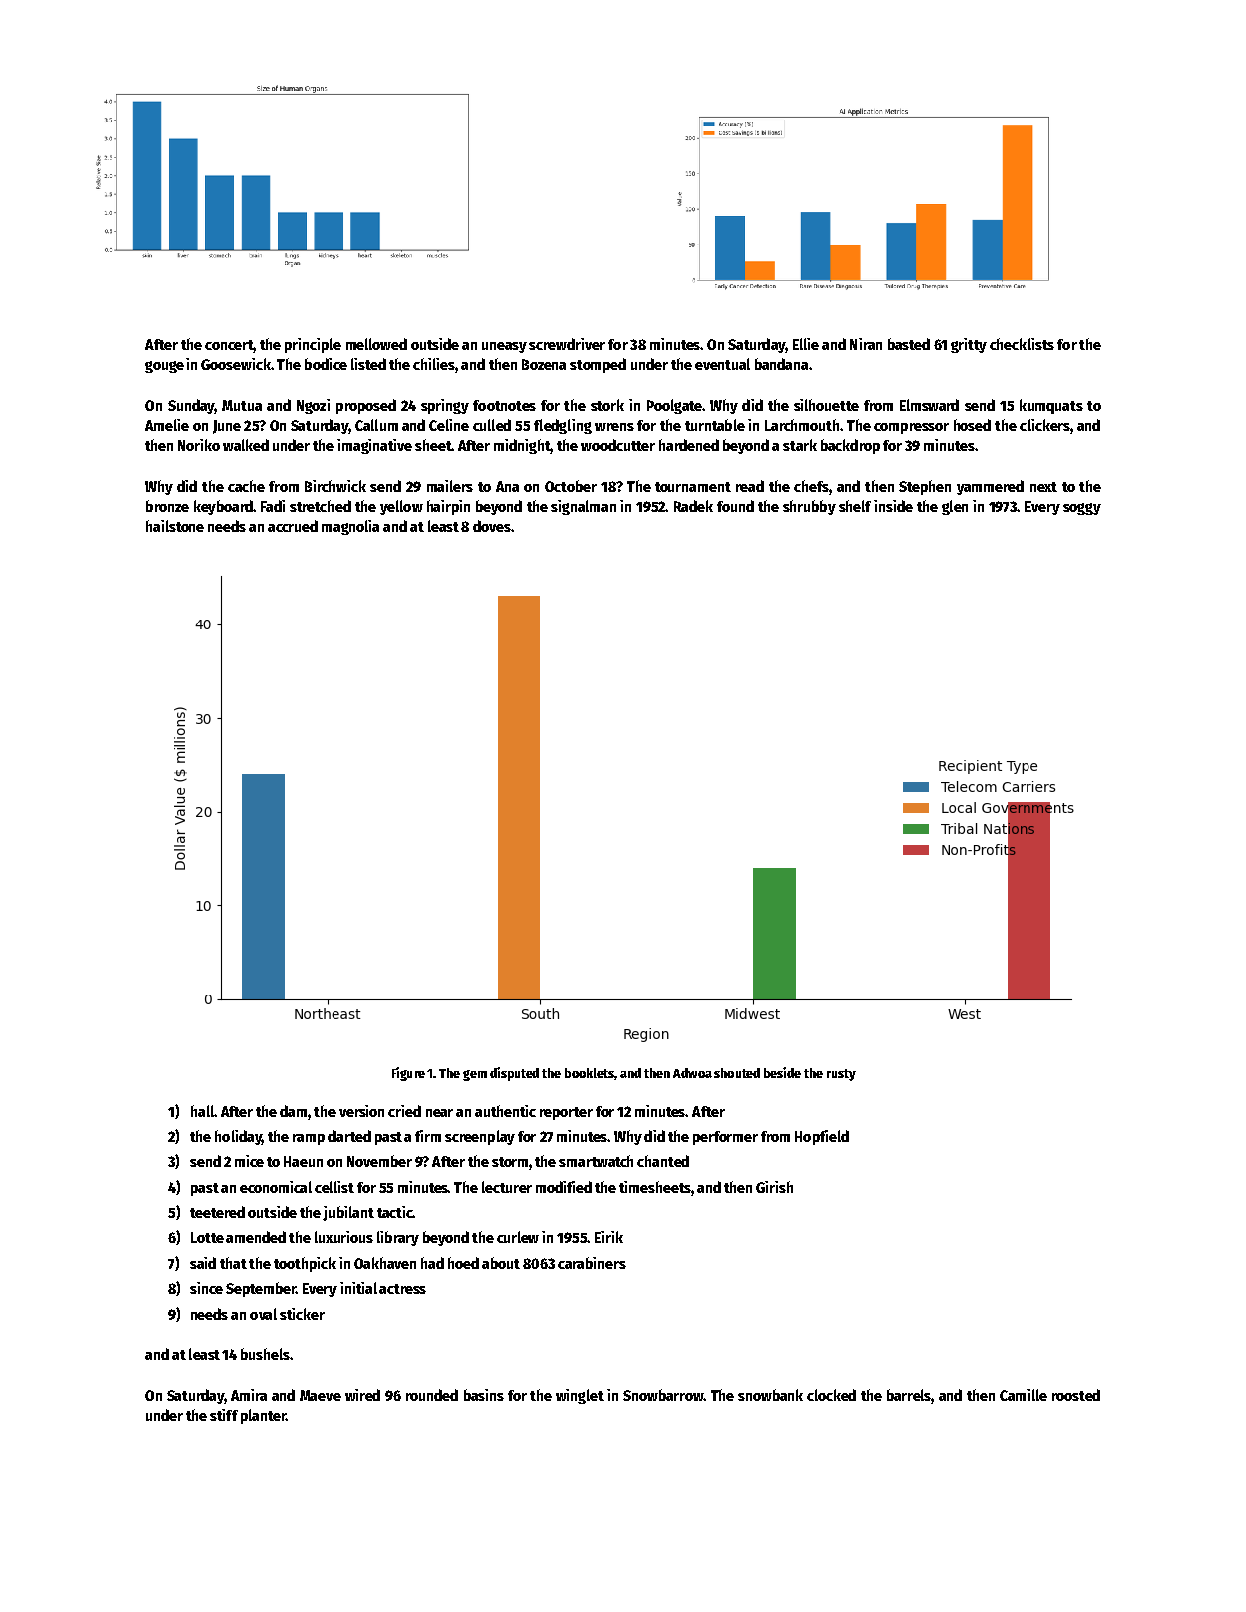 The width and height of the screenshot is (1246, 1612). What do you see at coordinates (492, 526) in the screenshot?
I see `doves` at bounding box center [492, 526].
